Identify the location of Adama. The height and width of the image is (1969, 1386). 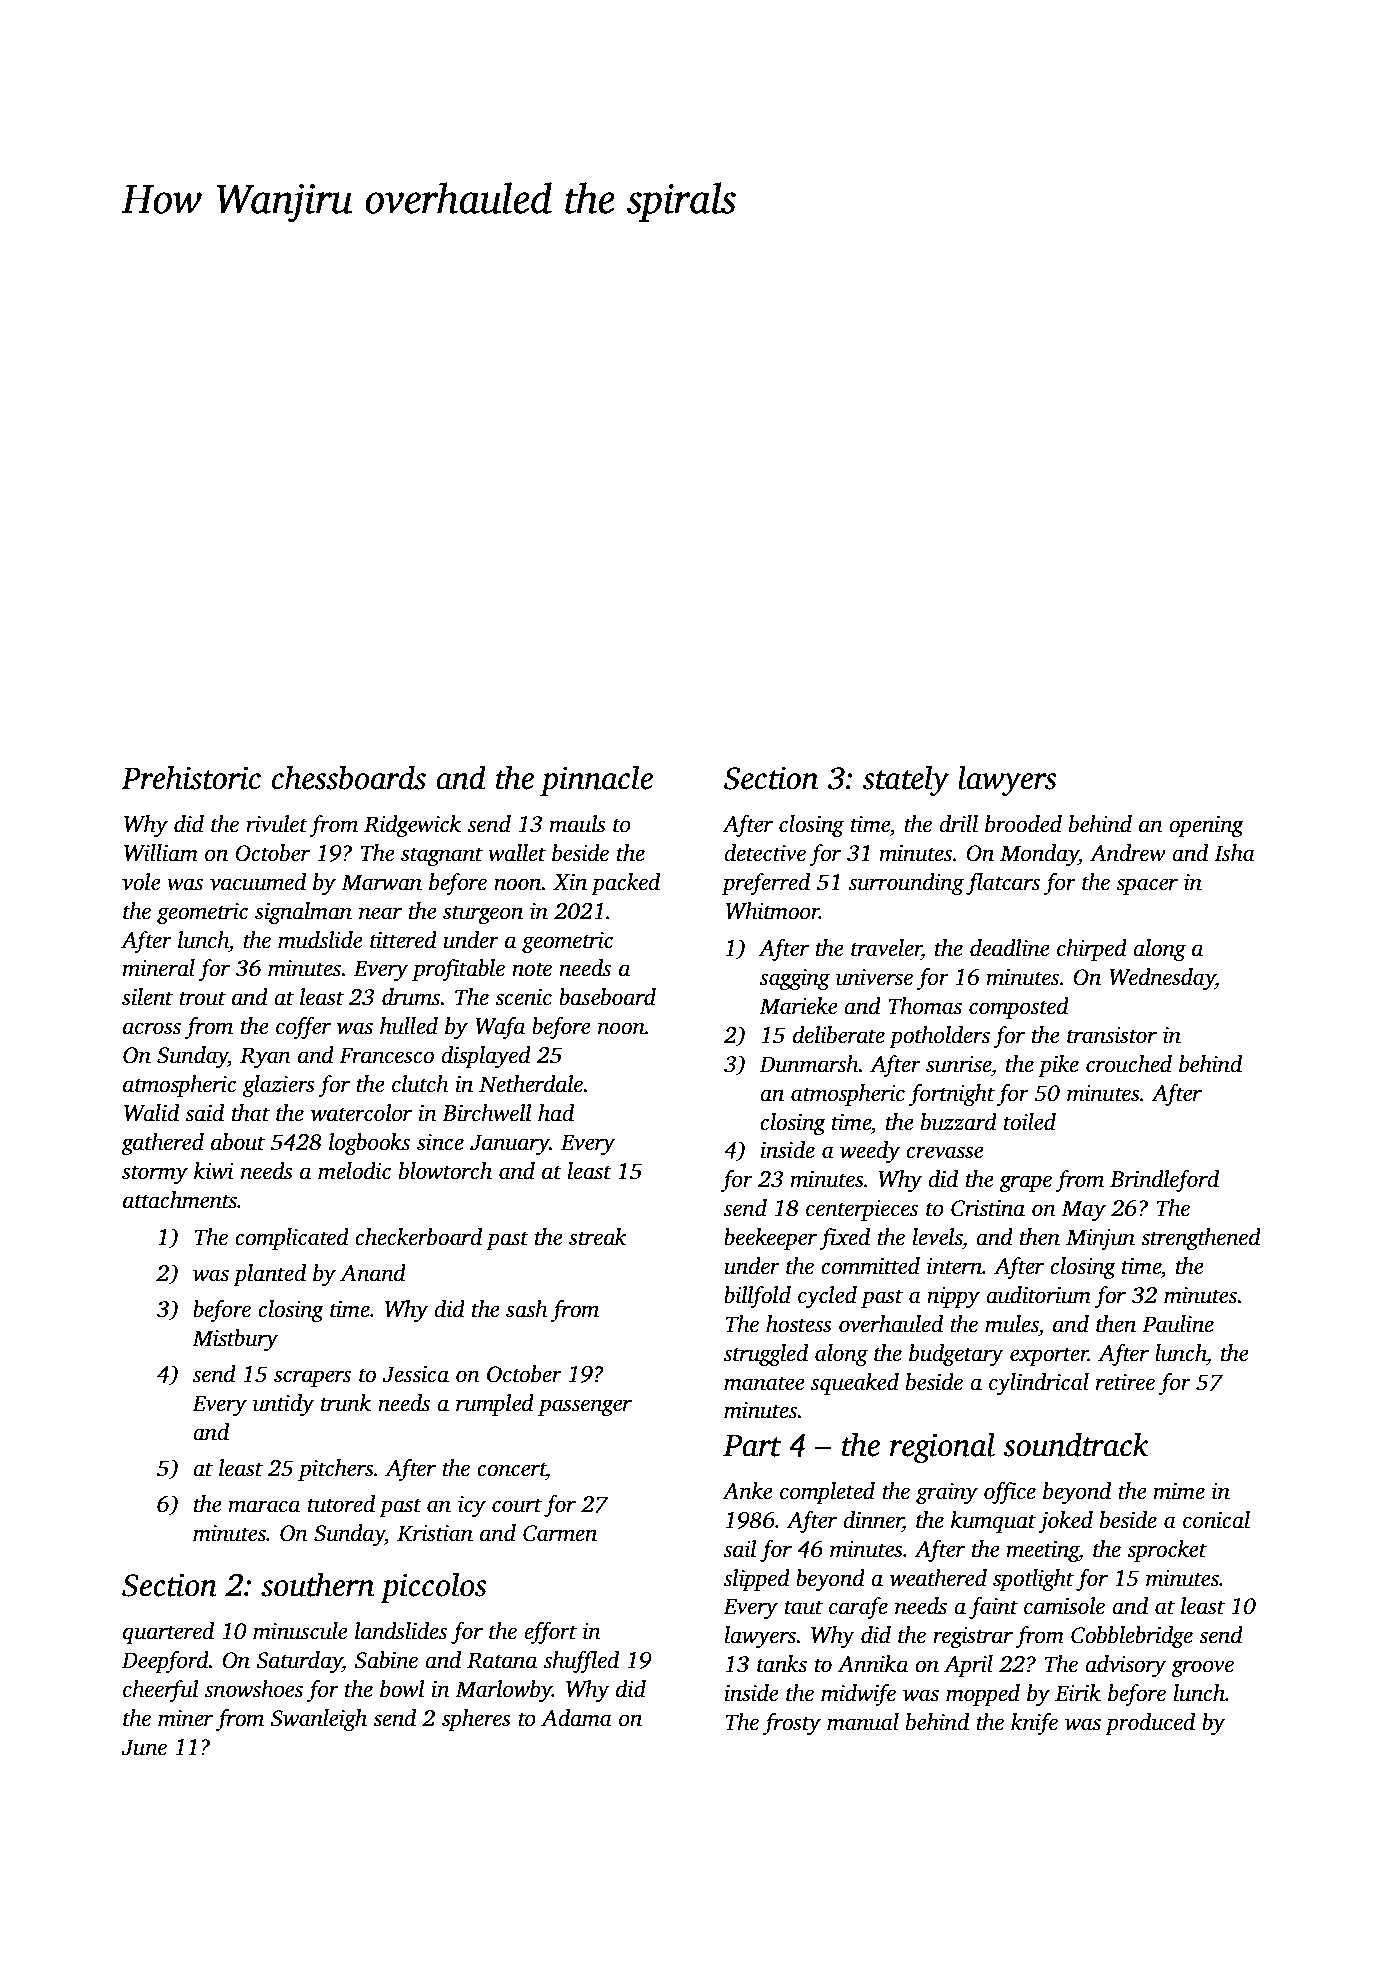
(576, 1718).
